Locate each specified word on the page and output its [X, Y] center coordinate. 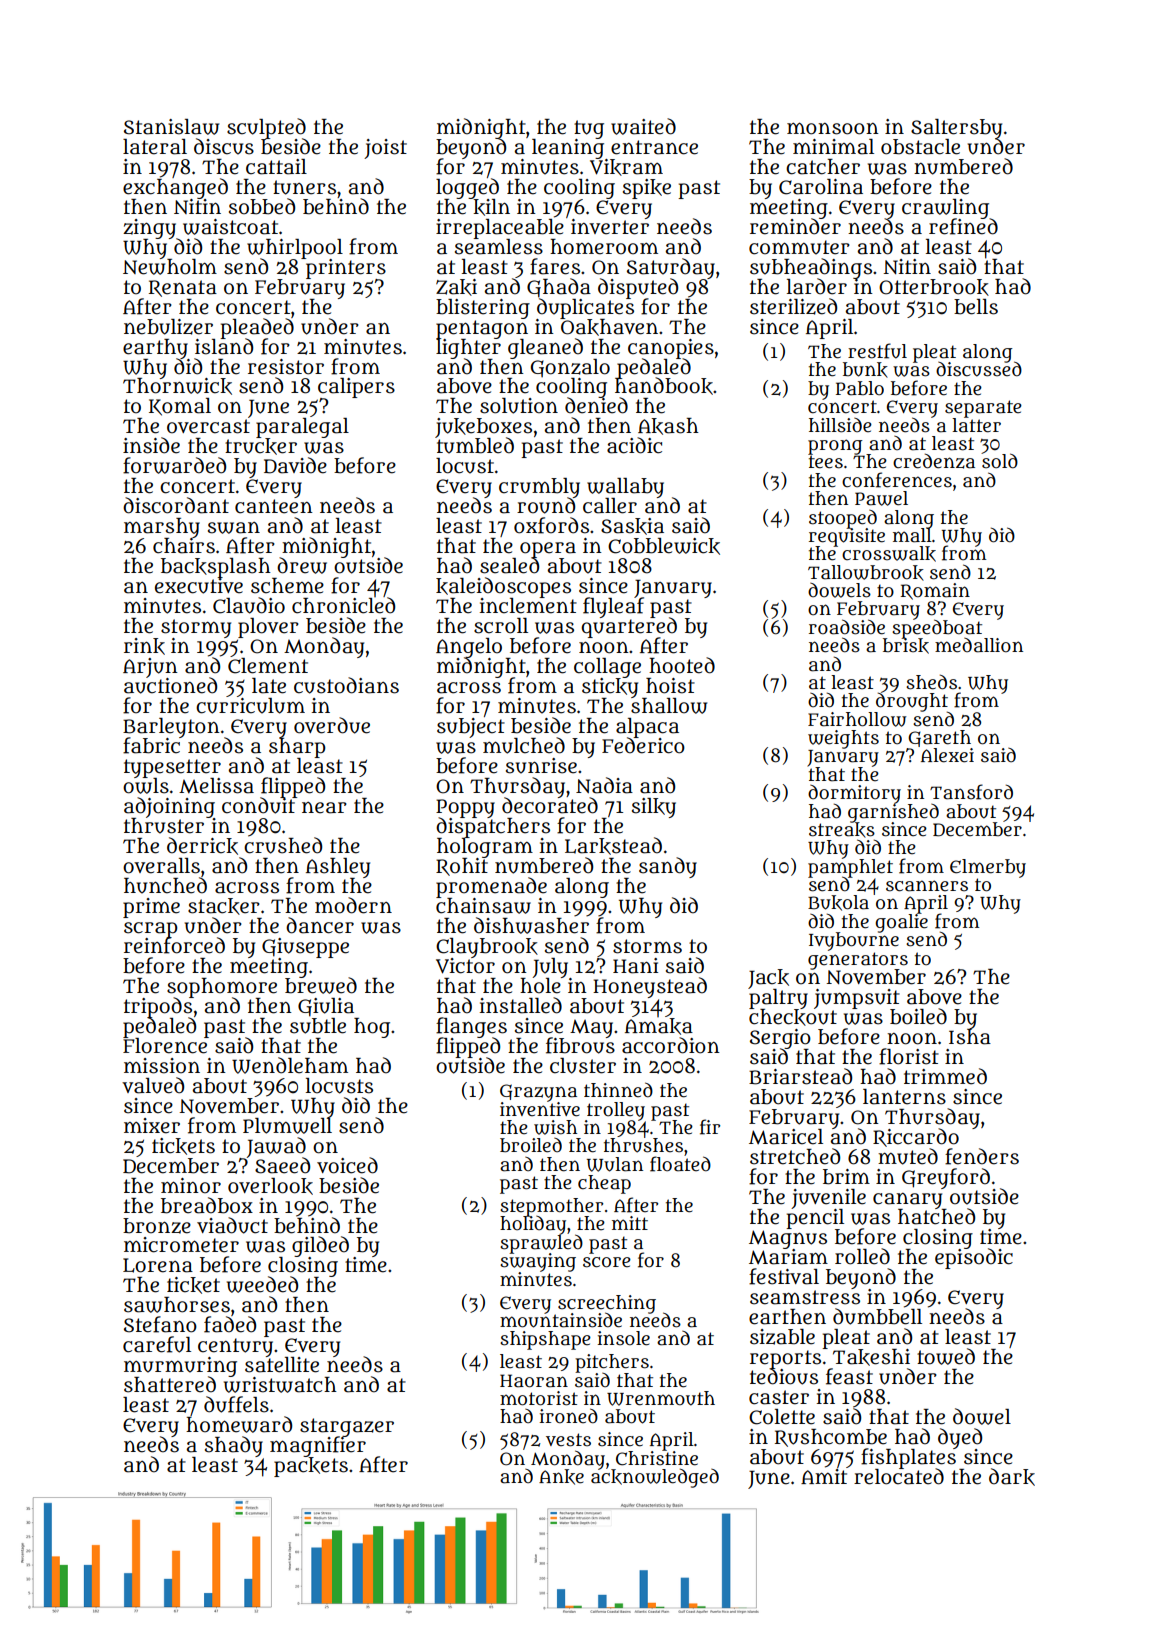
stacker [224, 906]
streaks [842, 830]
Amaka [659, 1026]
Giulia [326, 1007]
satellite [282, 1365]
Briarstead [800, 1076]
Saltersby [956, 128]
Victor [465, 966]
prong [835, 447]
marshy [162, 528]
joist [385, 149]
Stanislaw [171, 127]
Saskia [632, 526]
